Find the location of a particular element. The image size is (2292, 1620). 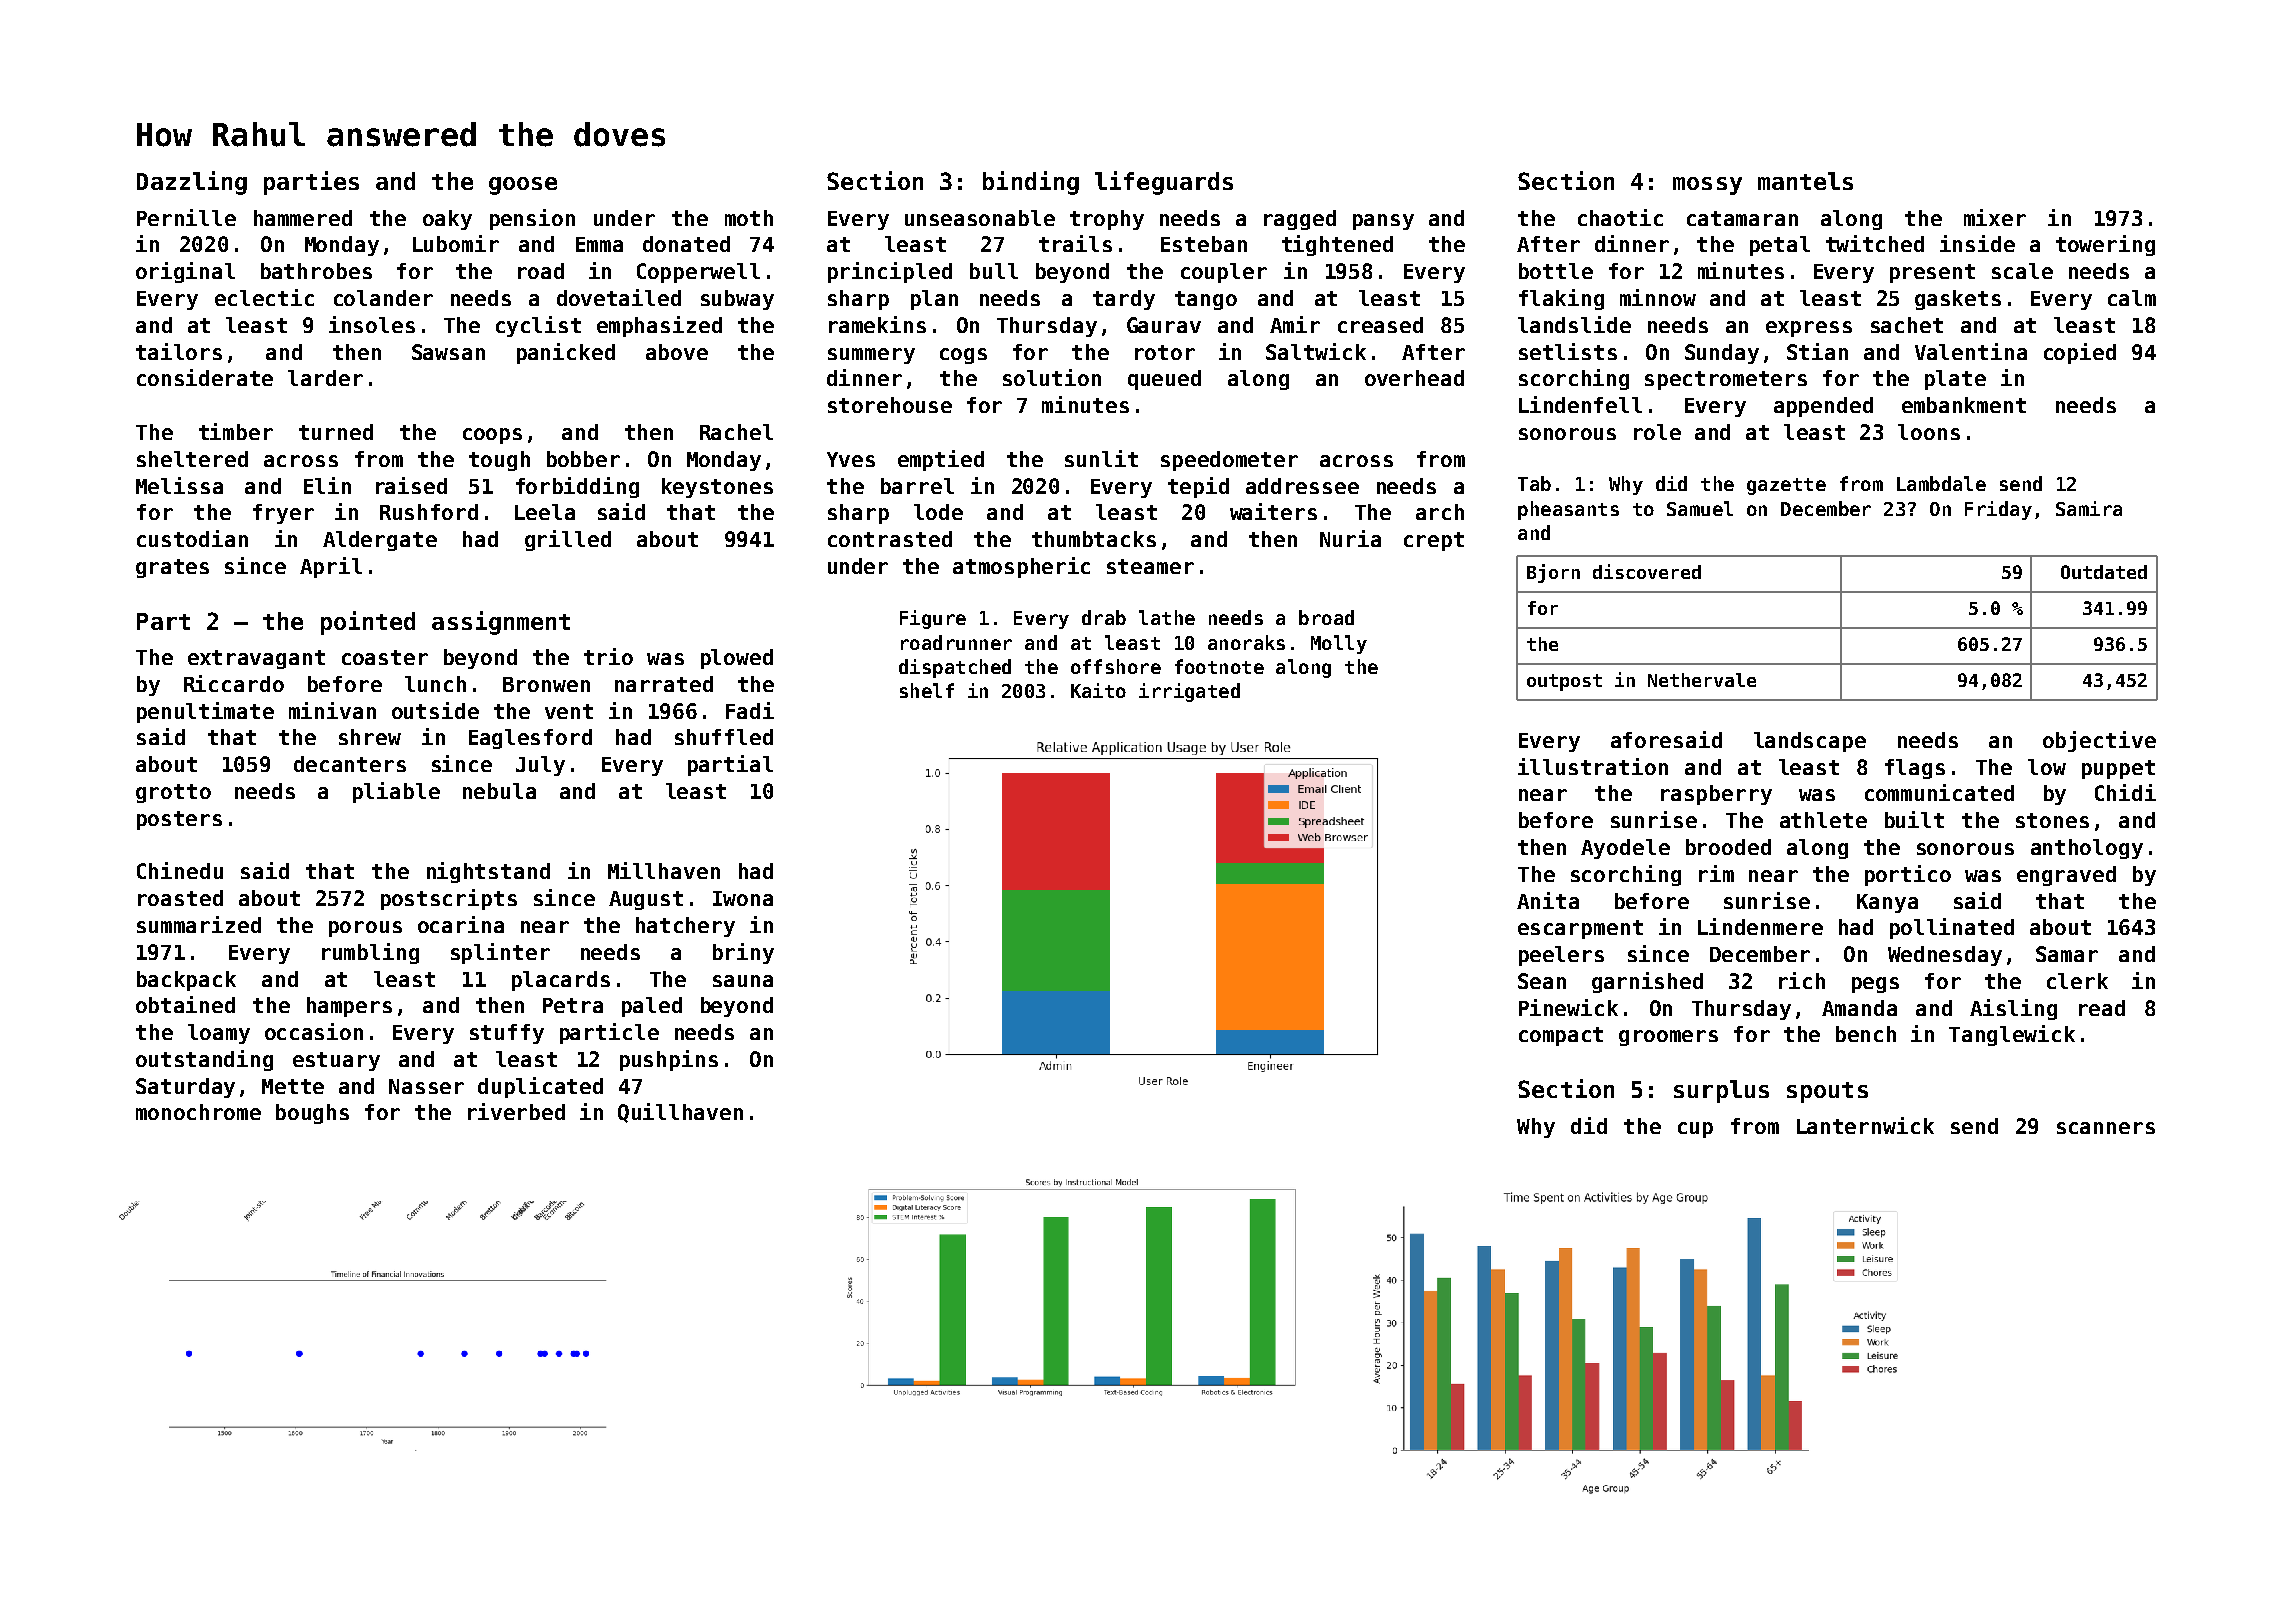

loamy is located at coordinates (219, 1034).
